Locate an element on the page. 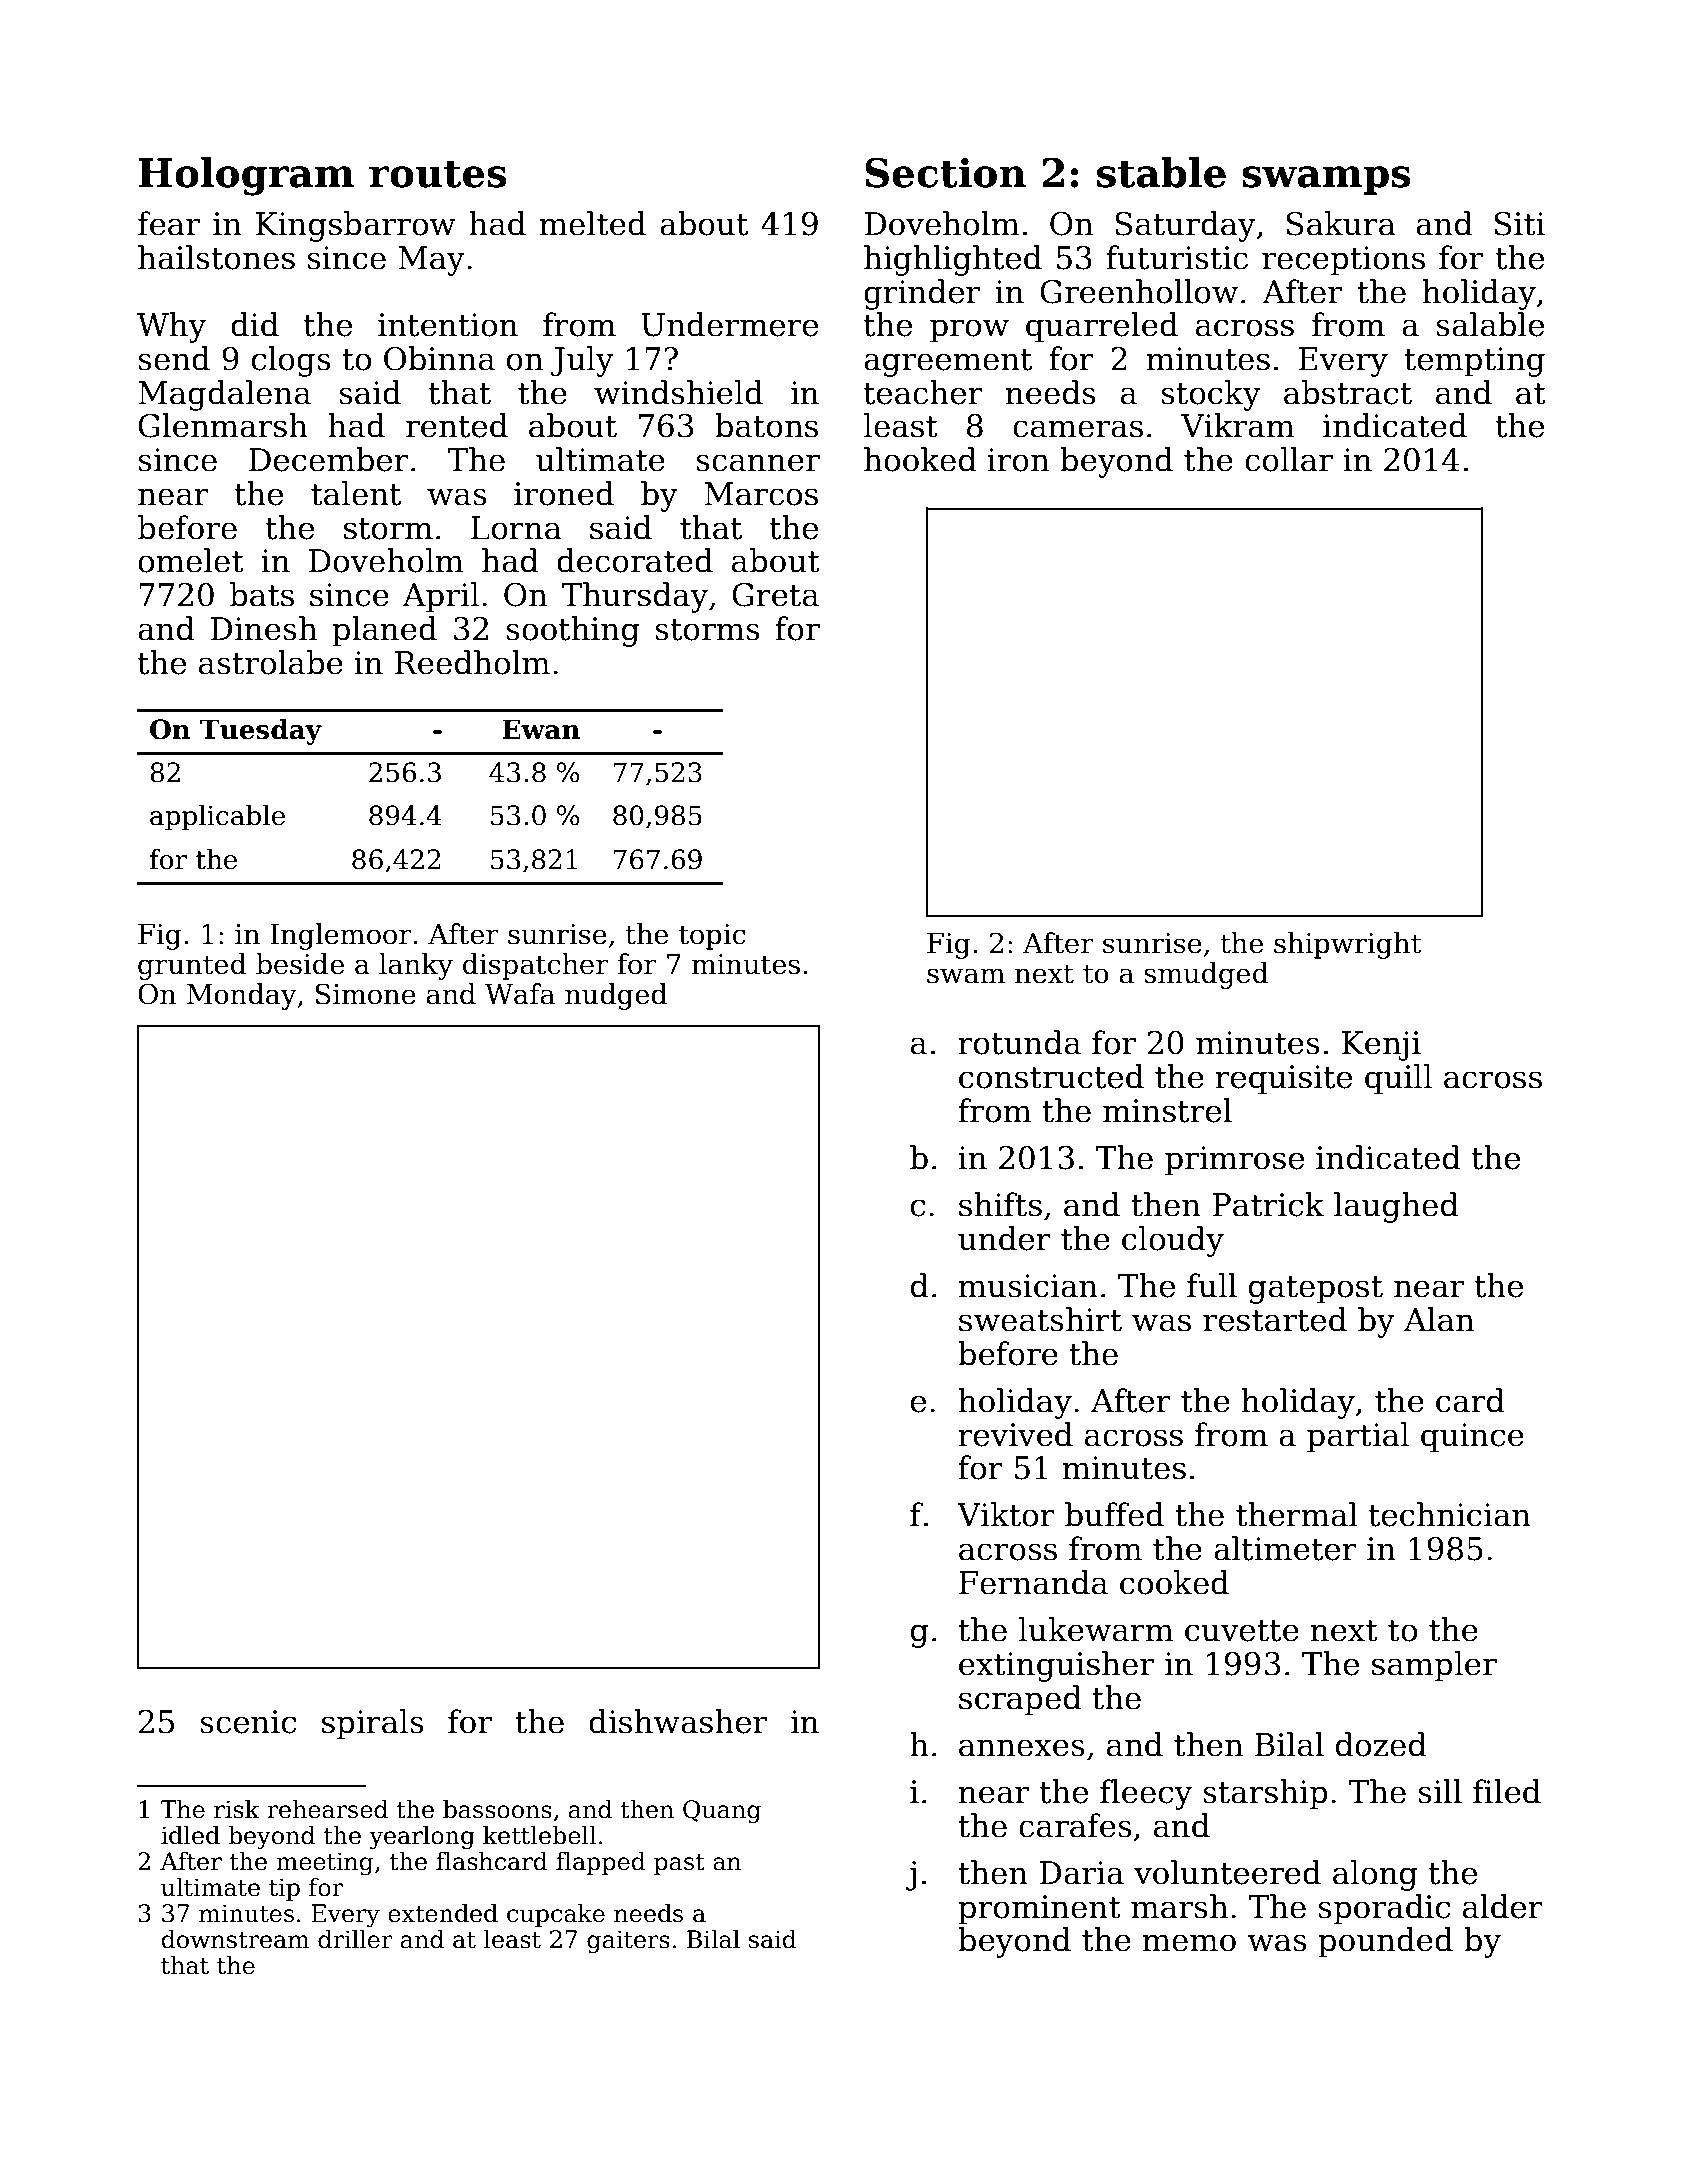 The width and height of the document is (1683, 2178). windshield is located at coordinates (678, 392).
